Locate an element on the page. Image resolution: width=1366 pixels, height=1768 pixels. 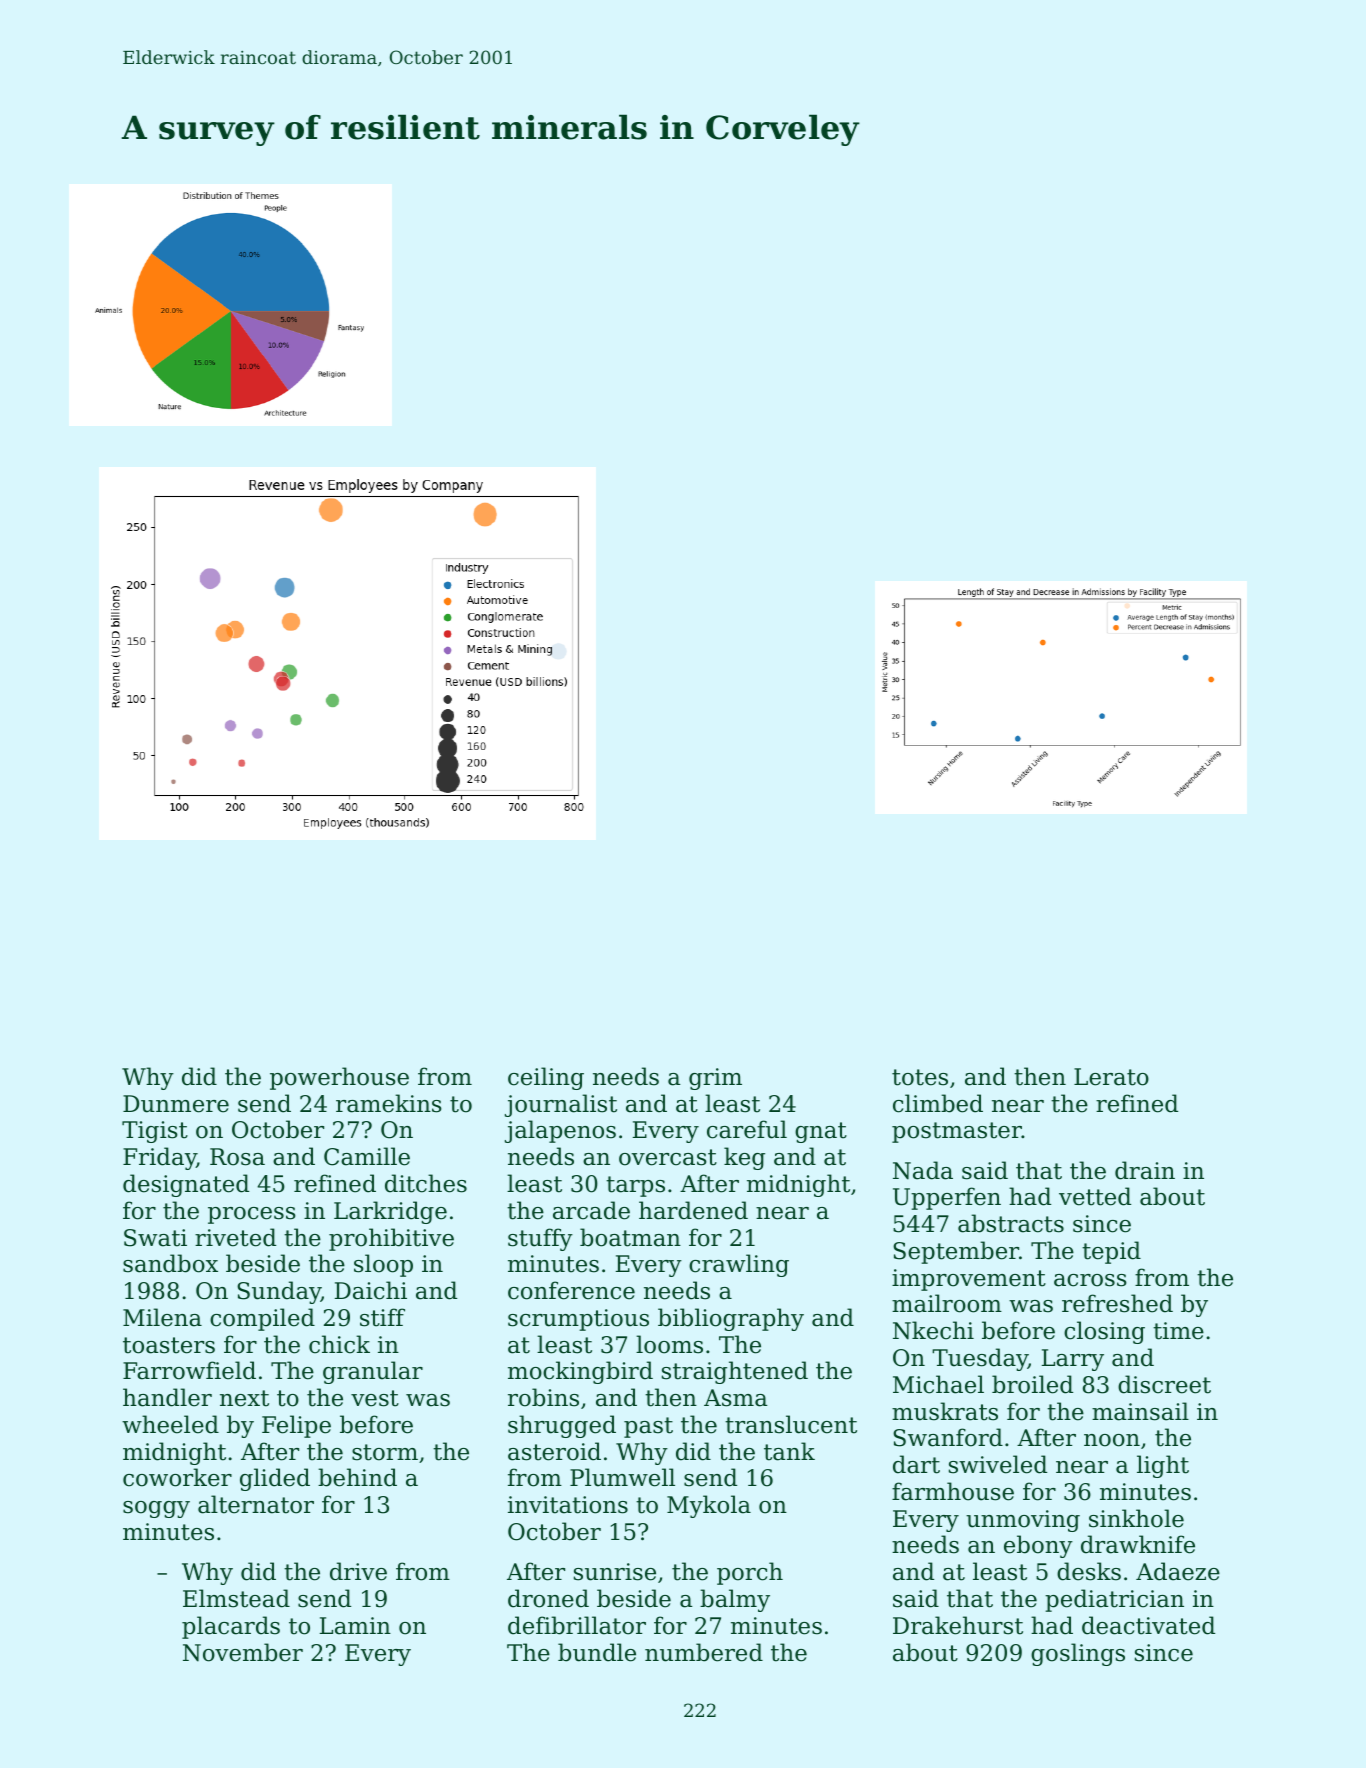
powerhouse is located at coordinates (339, 1078).
